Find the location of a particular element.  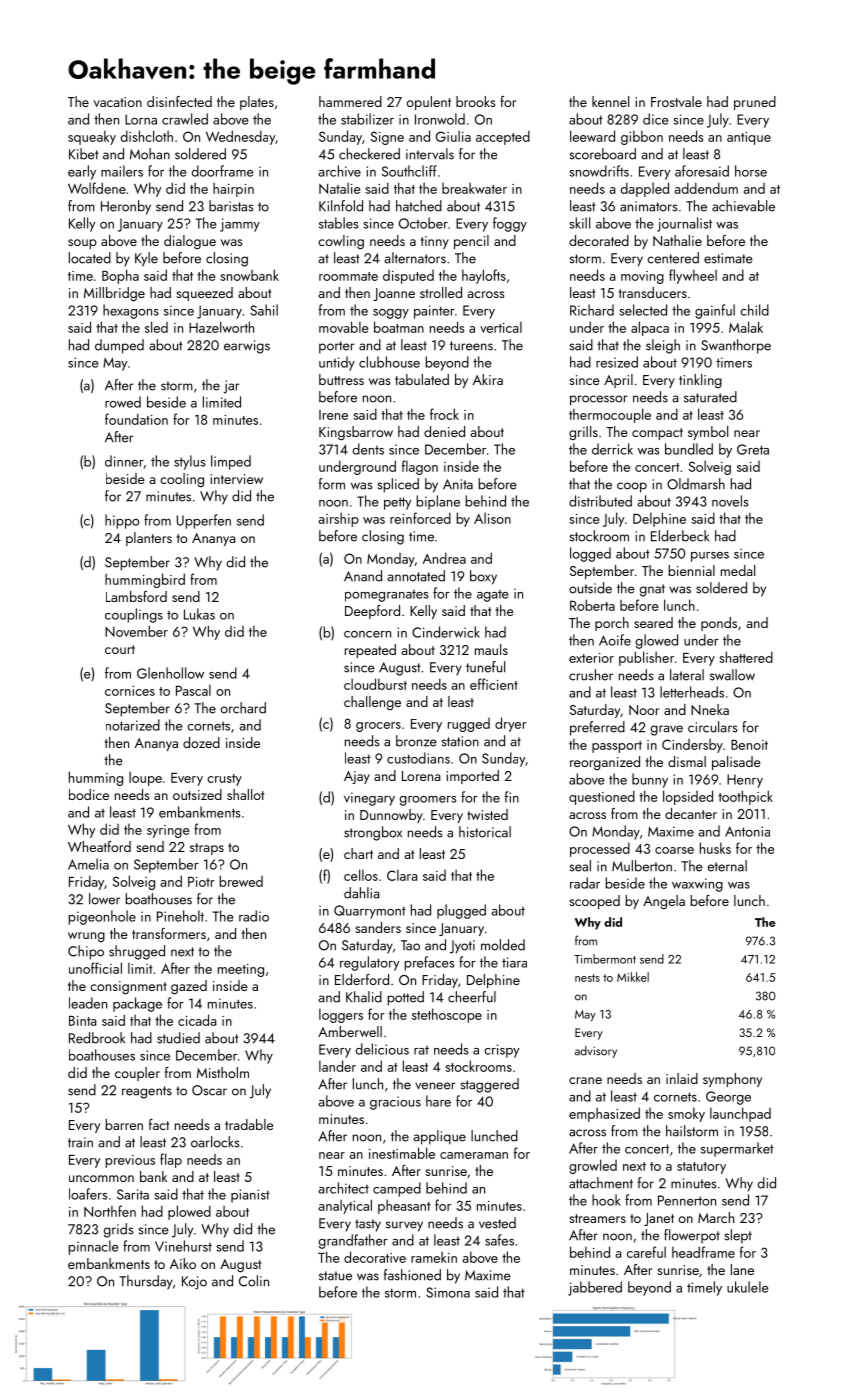

headframe is located at coordinates (703, 1252).
